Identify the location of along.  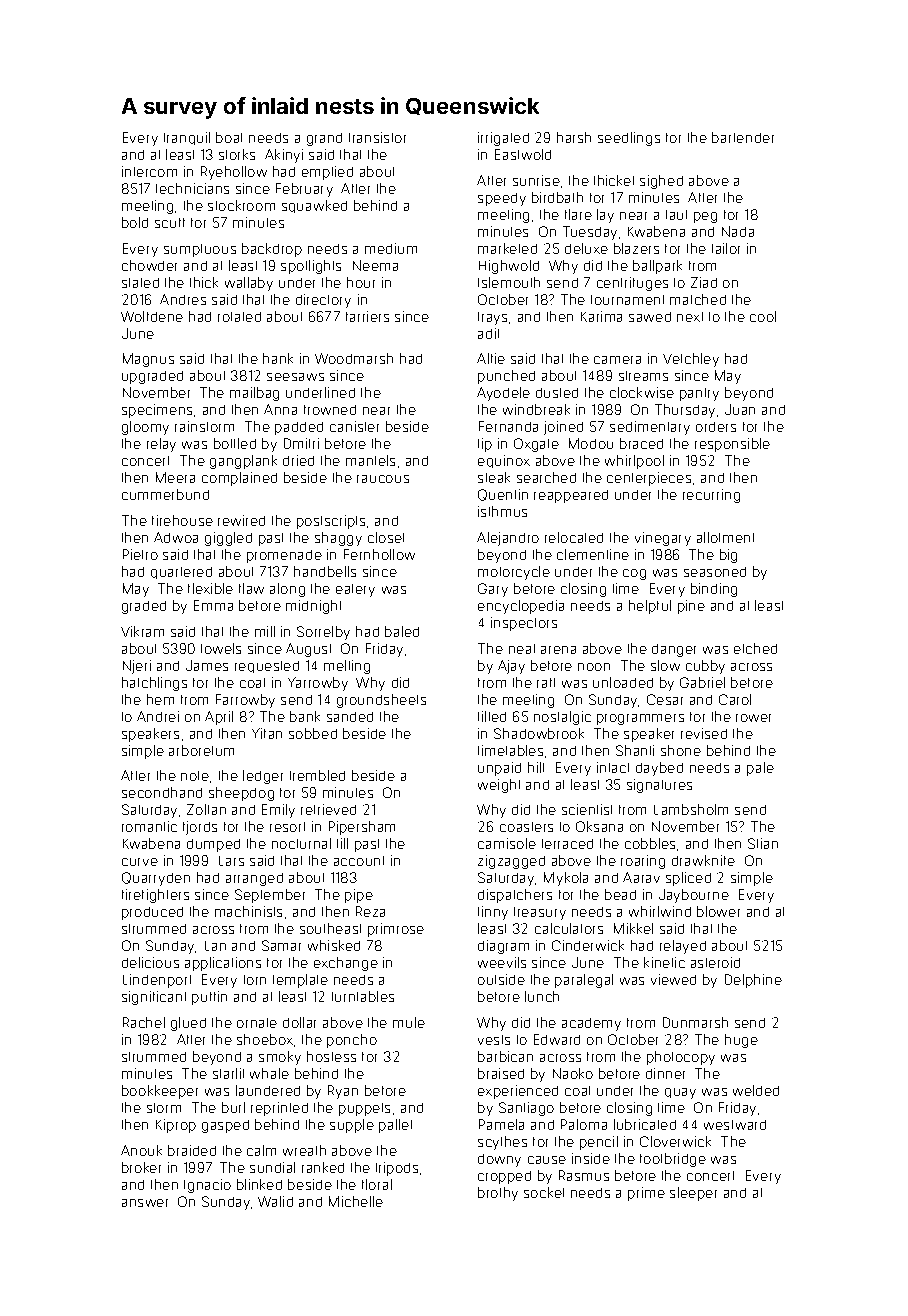
(287, 590).
